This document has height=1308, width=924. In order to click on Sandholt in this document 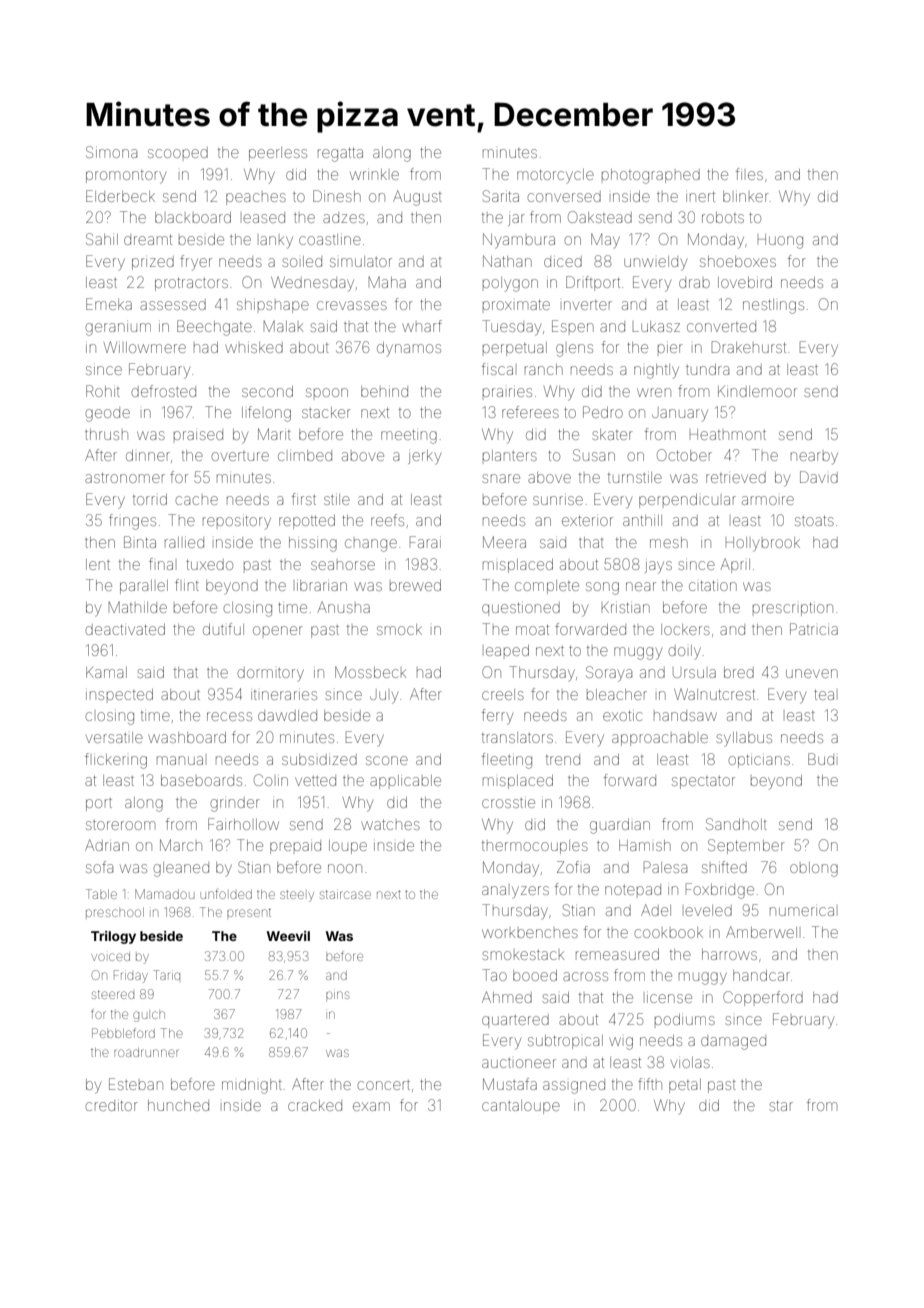, I will do `click(736, 824)`.
